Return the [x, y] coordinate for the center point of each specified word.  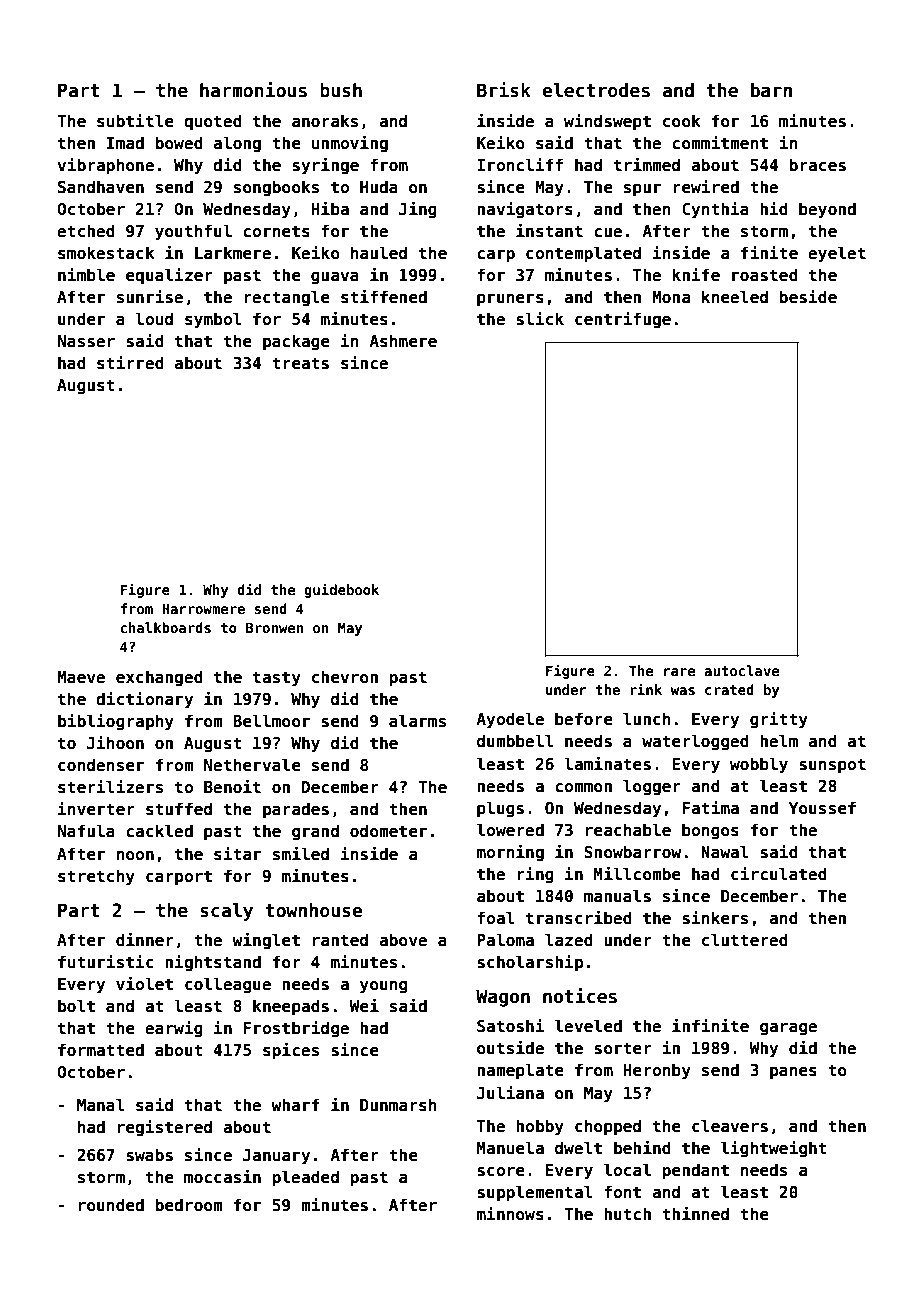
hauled [379, 252]
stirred [130, 363]
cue [608, 233]
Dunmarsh [398, 1104]
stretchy [96, 877]
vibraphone [105, 166]
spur [642, 190]
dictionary [144, 700]
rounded [111, 1205]
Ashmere [403, 341]
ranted [340, 939]
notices [580, 996]
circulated [779, 874]
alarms [417, 721]
